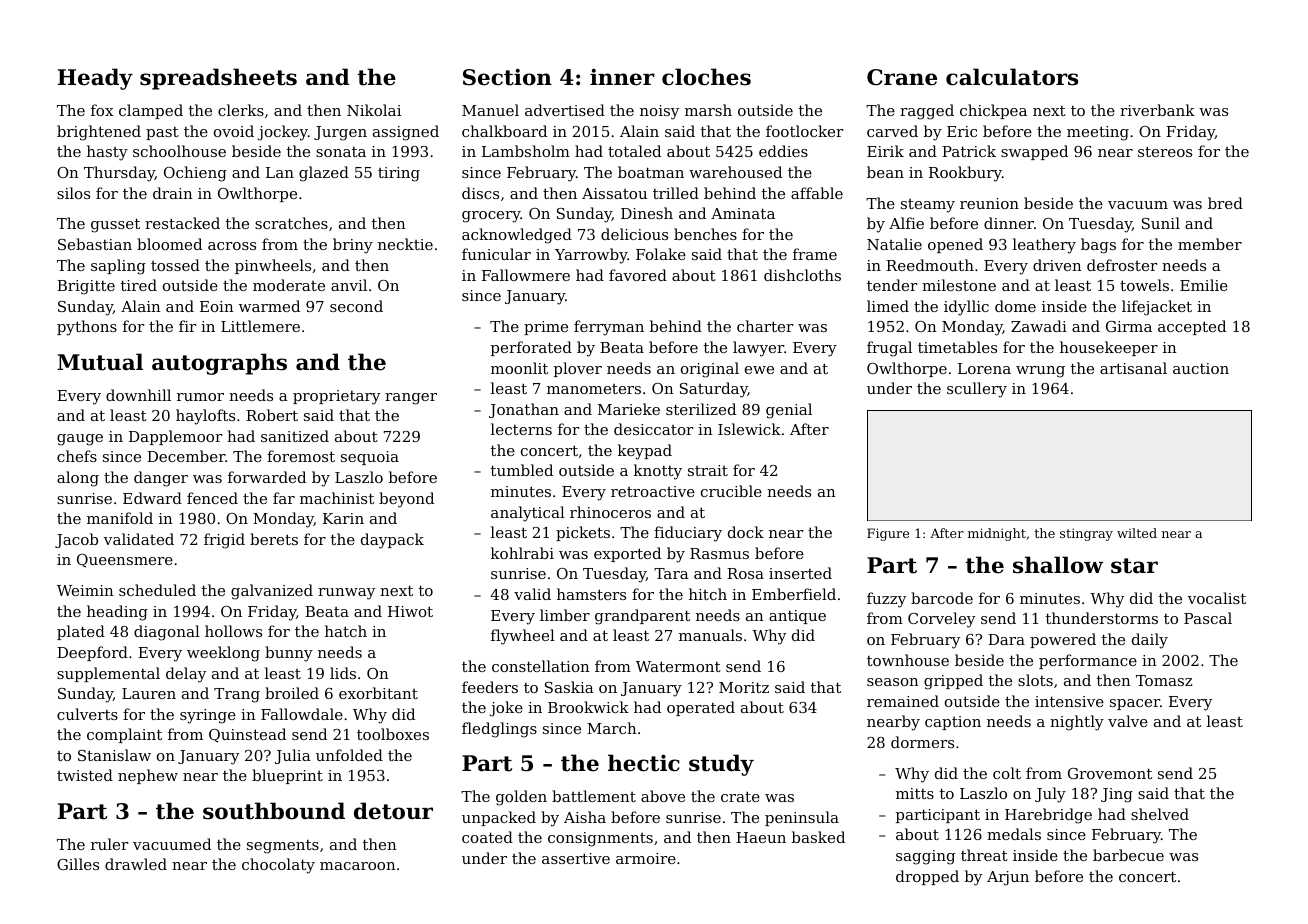 The image size is (1308, 924). I want to click on Heady, so click(95, 79).
